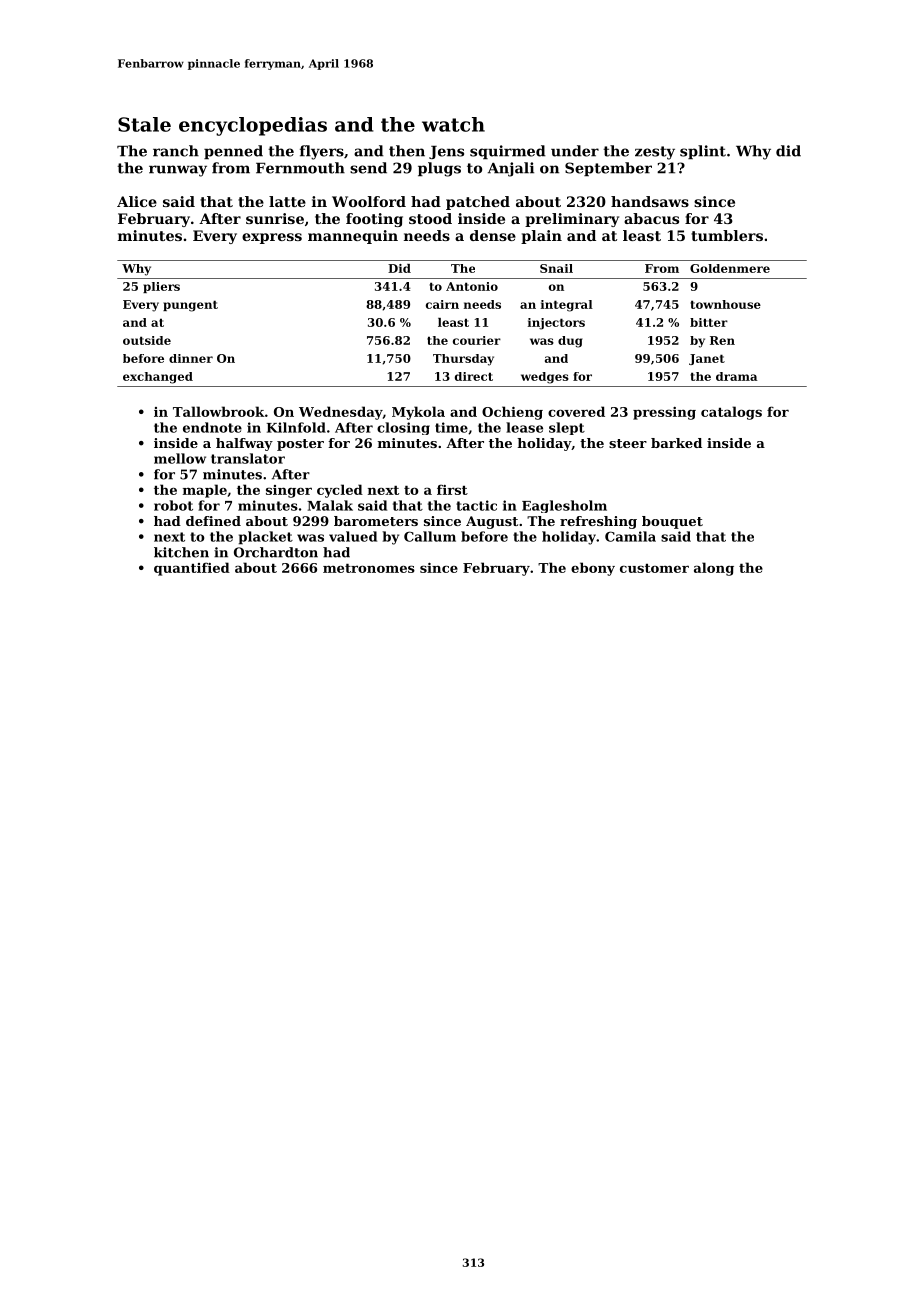  What do you see at coordinates (276, 552) in the screenshot?
I see `Orchardton` at bounding box center [276, 552].
